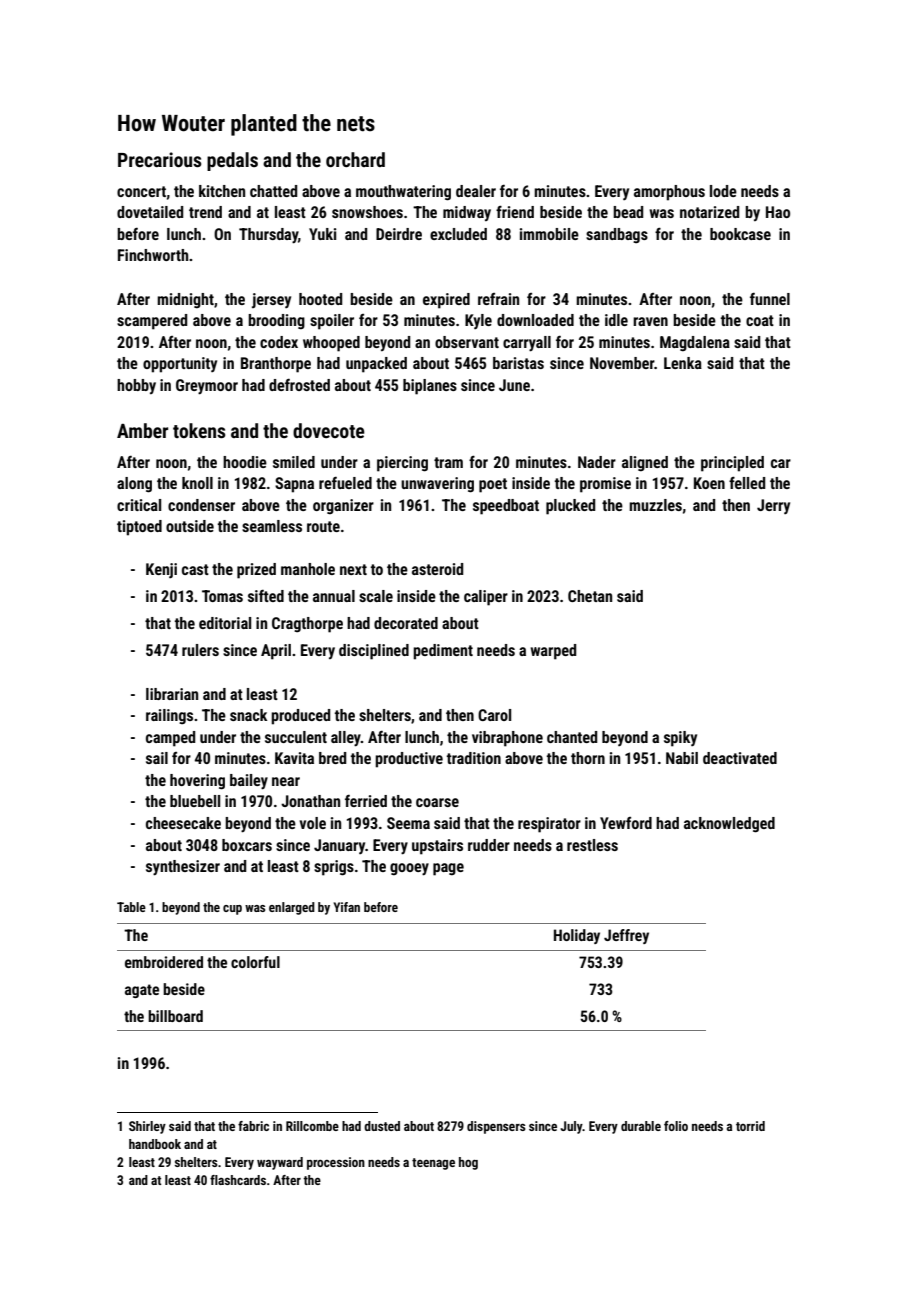  I want to click on camped, so click(170, 739).
